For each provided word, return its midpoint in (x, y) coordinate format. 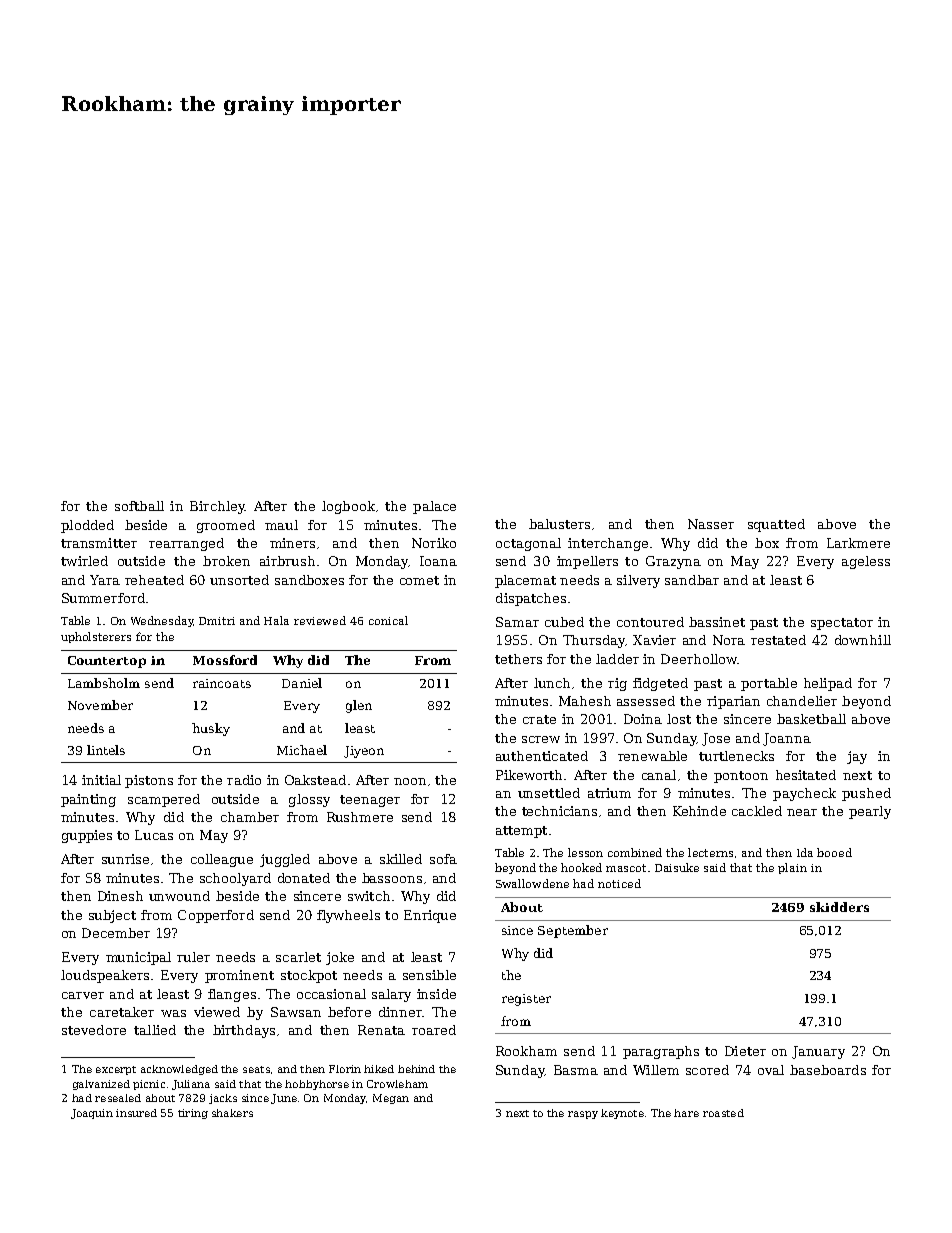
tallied (155, 1030)
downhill (863, 640)
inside (436, 994)
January (818, 1052)
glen (359, 706)
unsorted (239, 580)
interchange (608, 544)
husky (211, 729)
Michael (302, 750)
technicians (559, 811)
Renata (381, 1030)
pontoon (741, 777)
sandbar (692, 580)
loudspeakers (105, 976)
